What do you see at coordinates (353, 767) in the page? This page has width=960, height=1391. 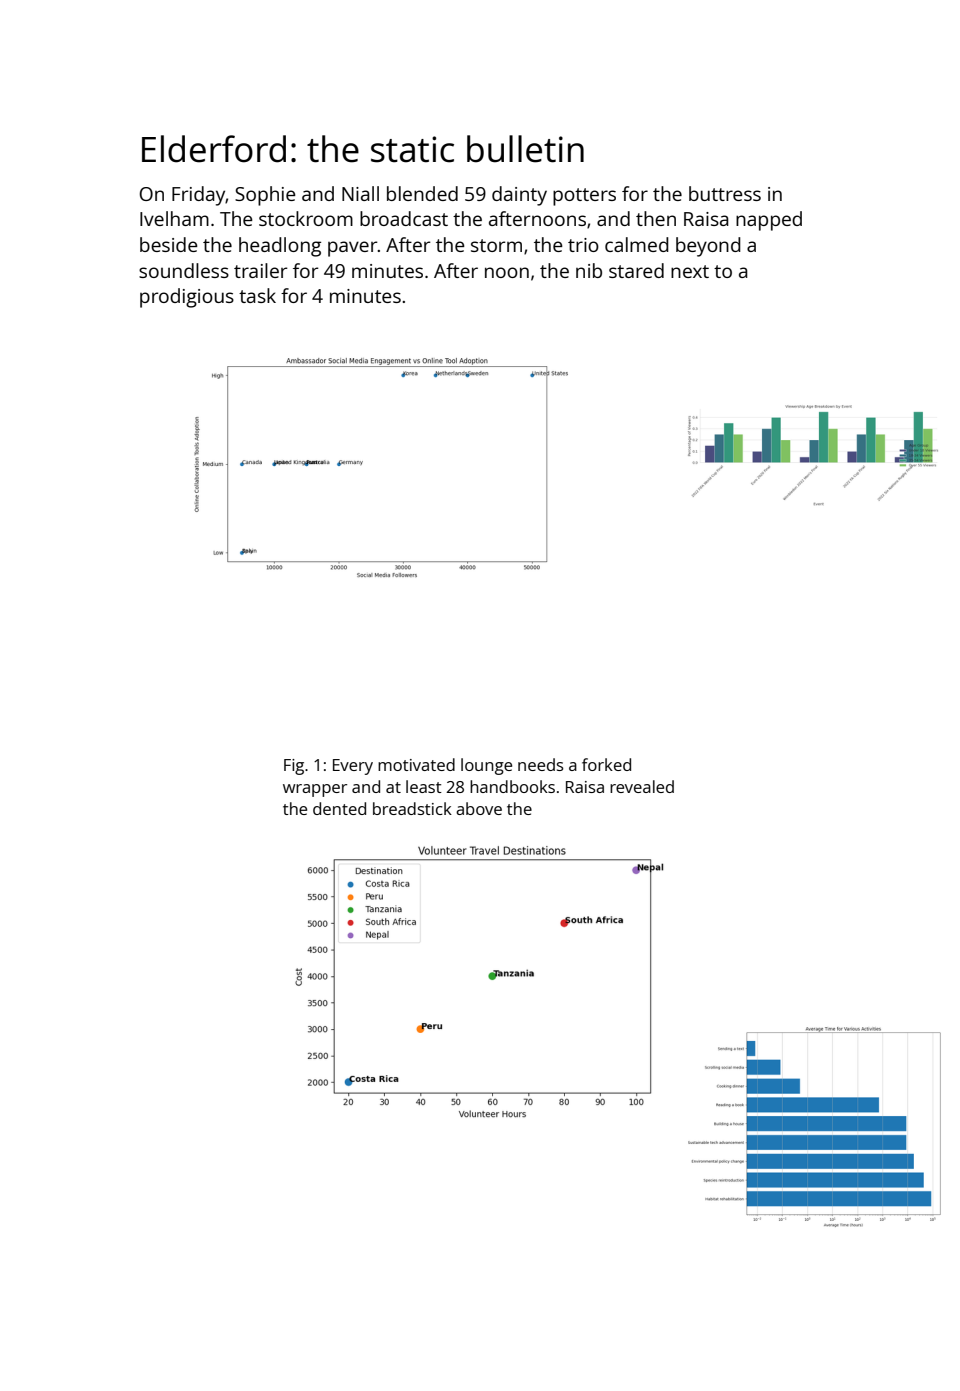 I see `Every` at bounding box center [353, 767].
